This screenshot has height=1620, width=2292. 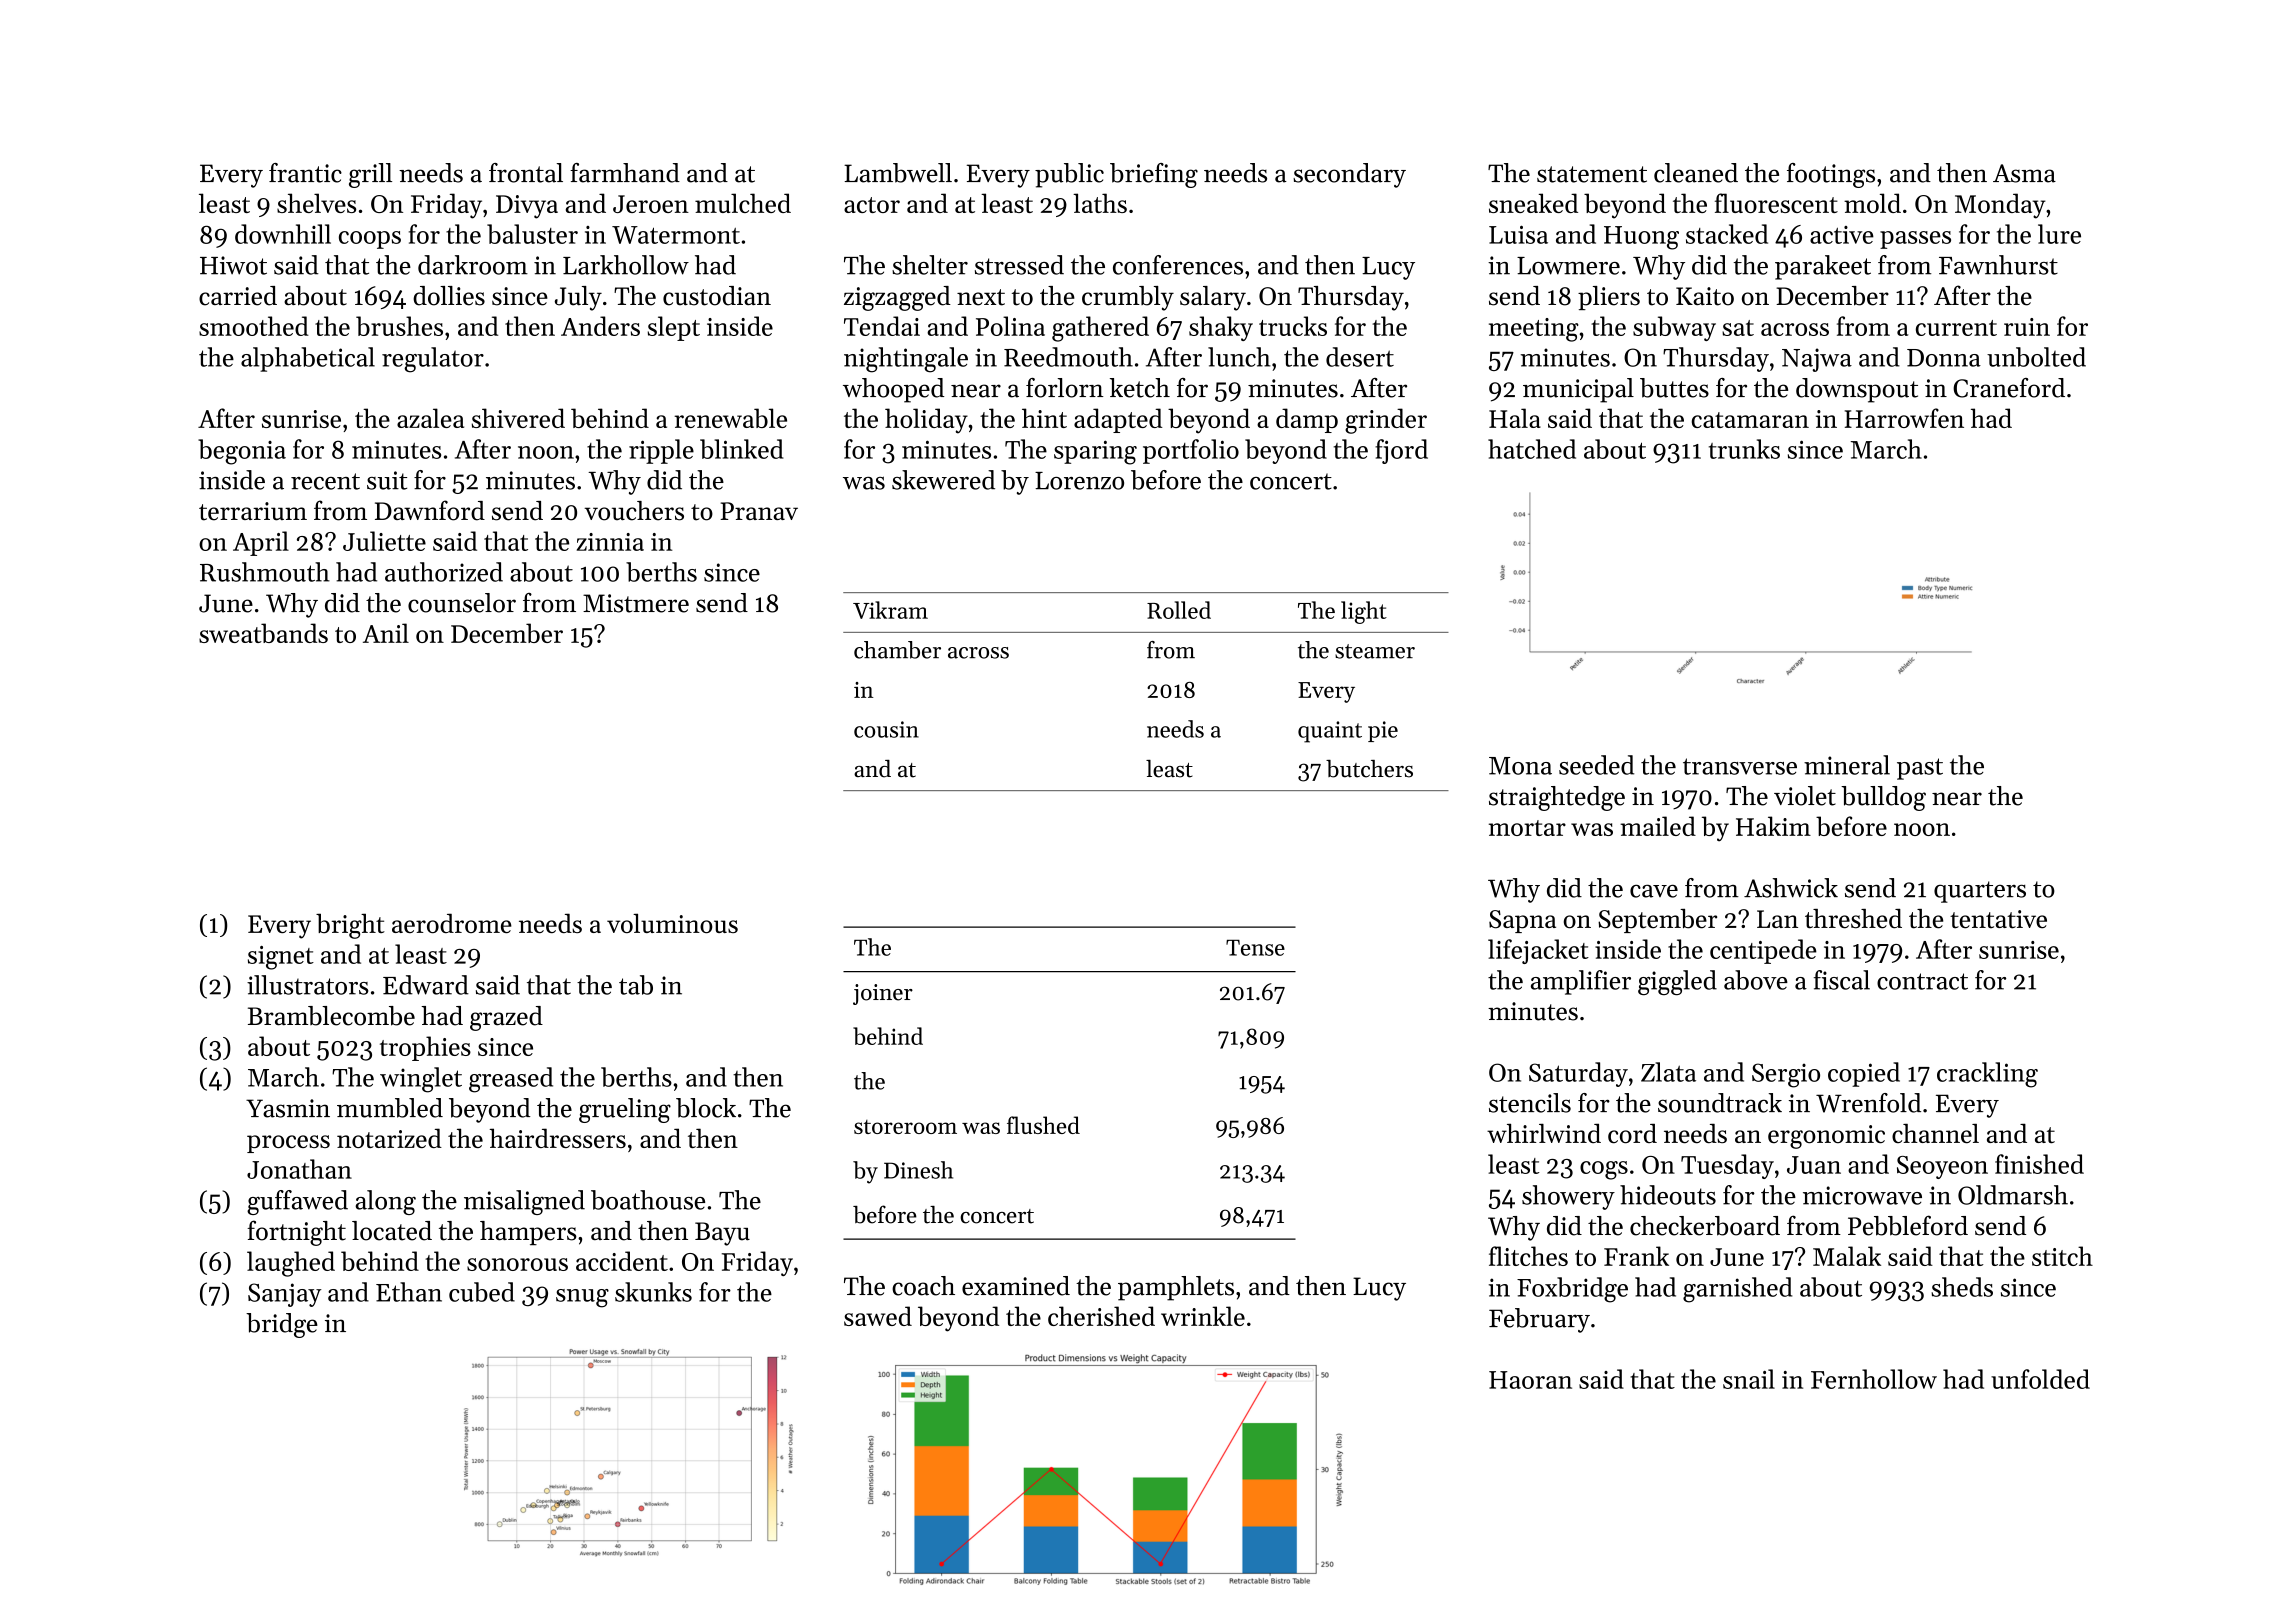 What do you see at coordinates (943, 480) in the screenshot?
I see `skewered` at bounding box center [943, 480].
